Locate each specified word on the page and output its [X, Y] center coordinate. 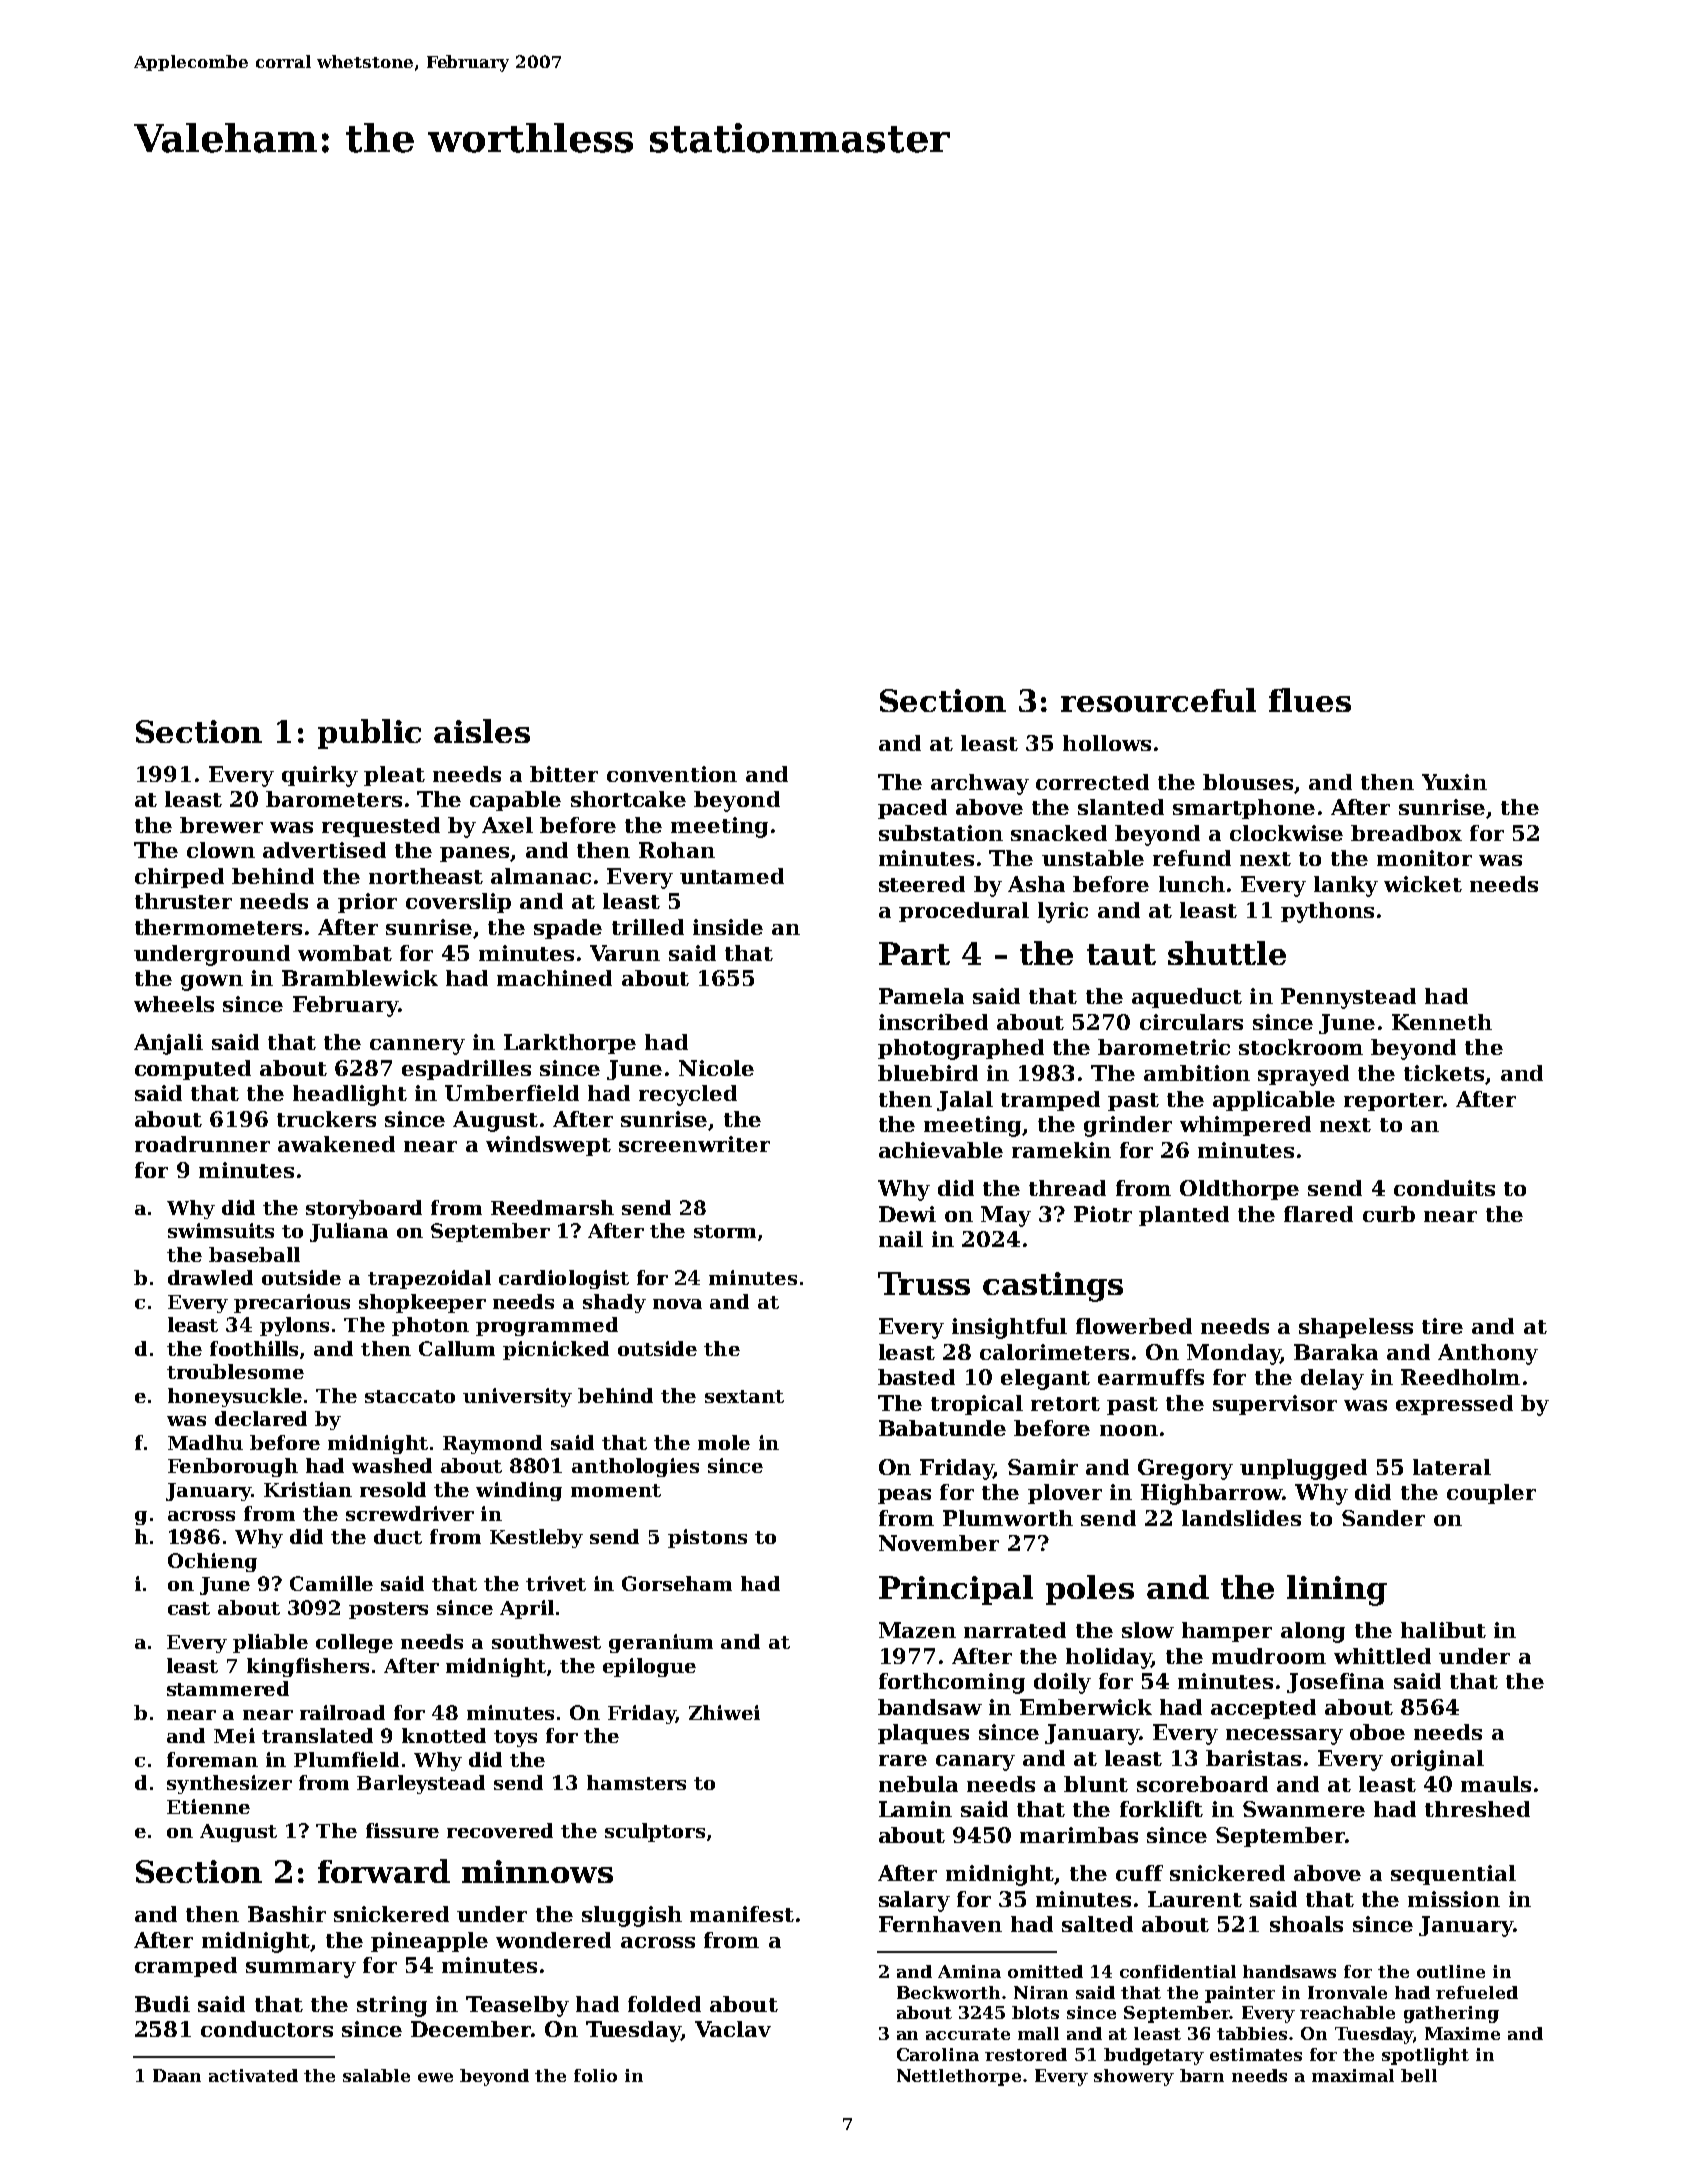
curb [1389, 1214]
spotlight [1425, 2056]
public [369, 734]
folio [595, 2075]
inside [728, 927]
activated [253, 2075]
